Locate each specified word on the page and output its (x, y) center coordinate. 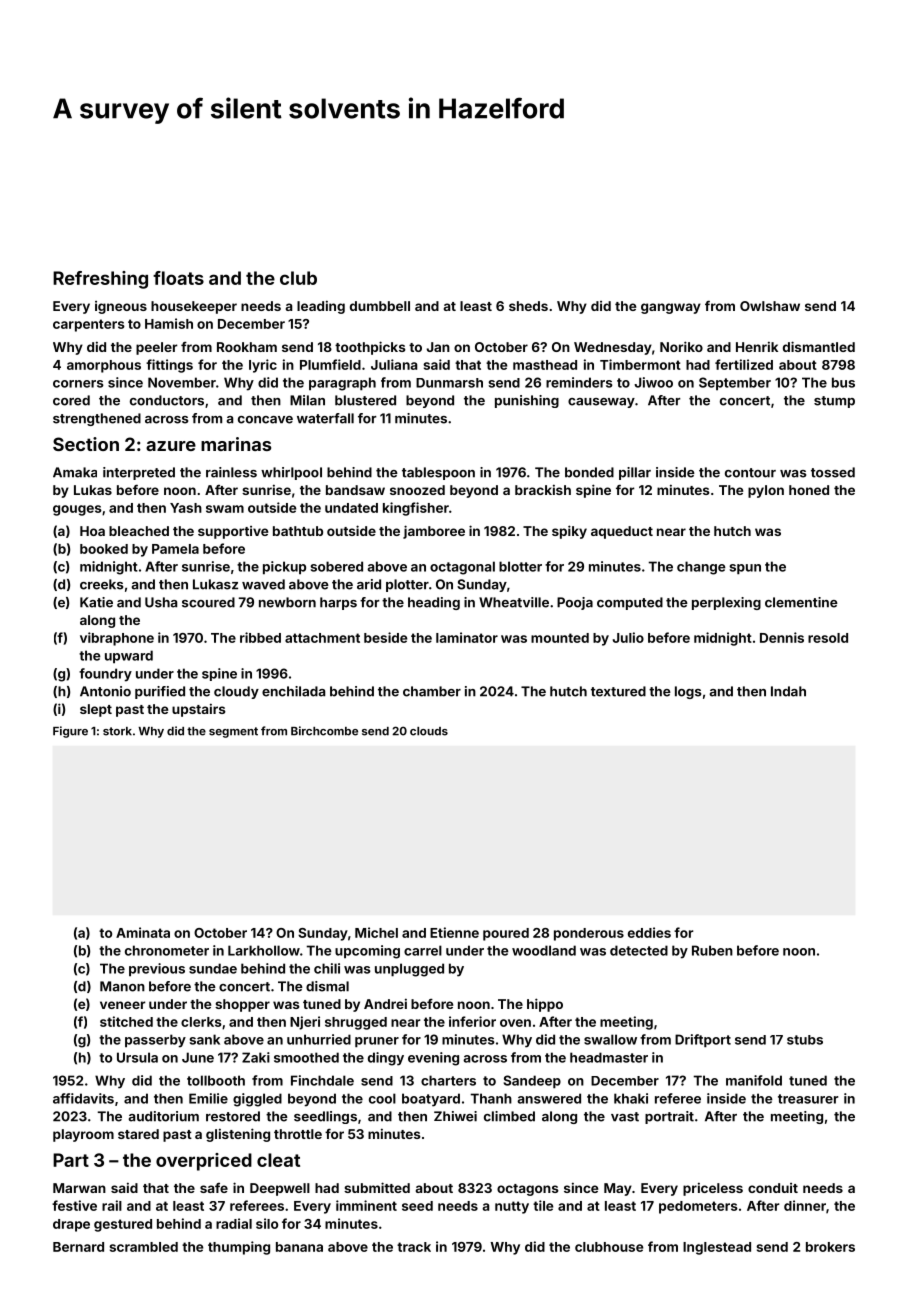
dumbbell (380, 306)
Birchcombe (324, 731)
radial (234, 1223)
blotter (520, 566)
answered (549, 1098)
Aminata (143, 932)
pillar (635, 473)
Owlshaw (770, 306)
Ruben (712, 950)
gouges (77, 510)
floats (178, 278)
